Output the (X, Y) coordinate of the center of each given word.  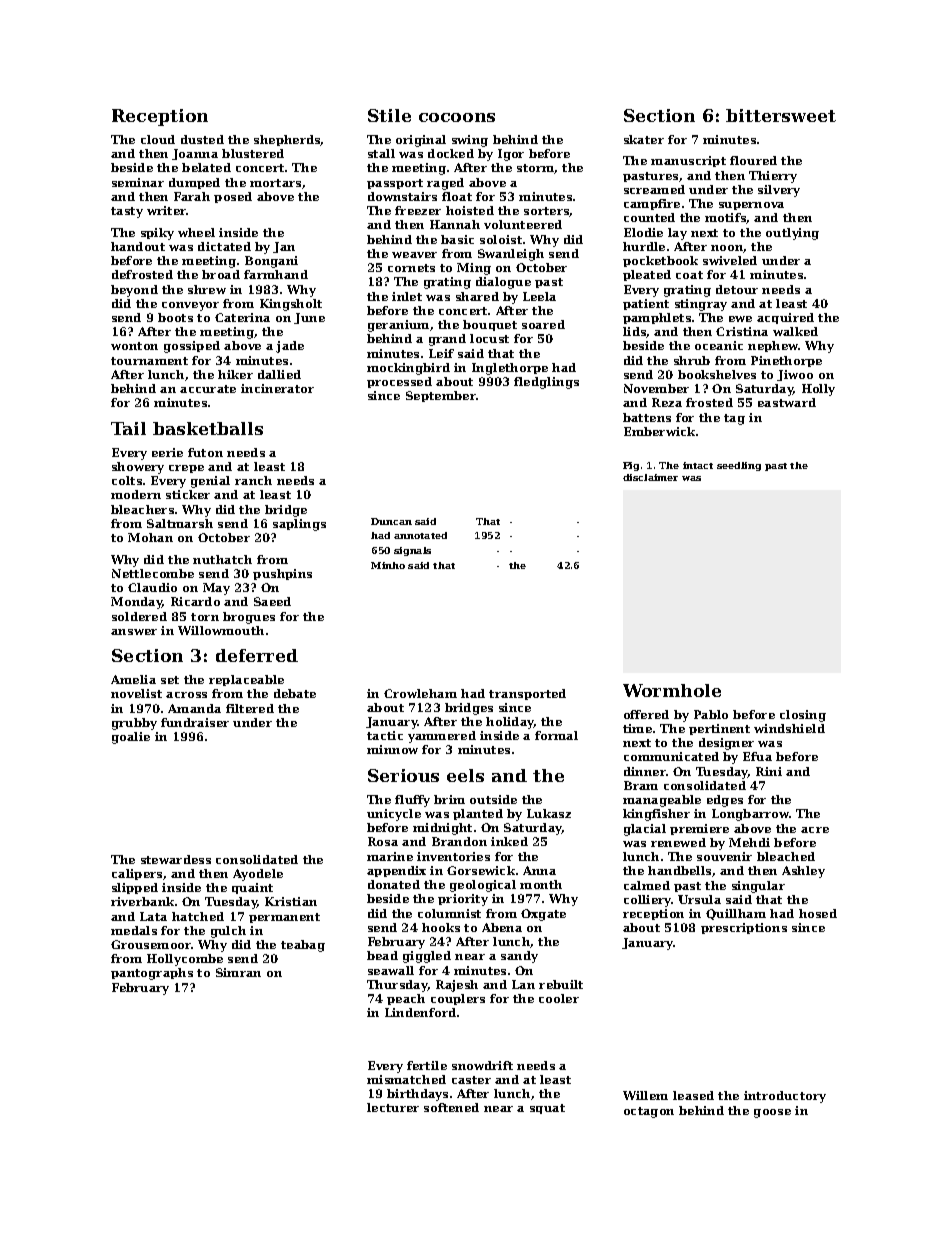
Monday (137, 603)
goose (772, 1113)
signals (412, 551)
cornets (411, 268)
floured (753, 160)
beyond (134, 291)
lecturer (393, 1107)
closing (803, 716)
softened (451, 1107)
